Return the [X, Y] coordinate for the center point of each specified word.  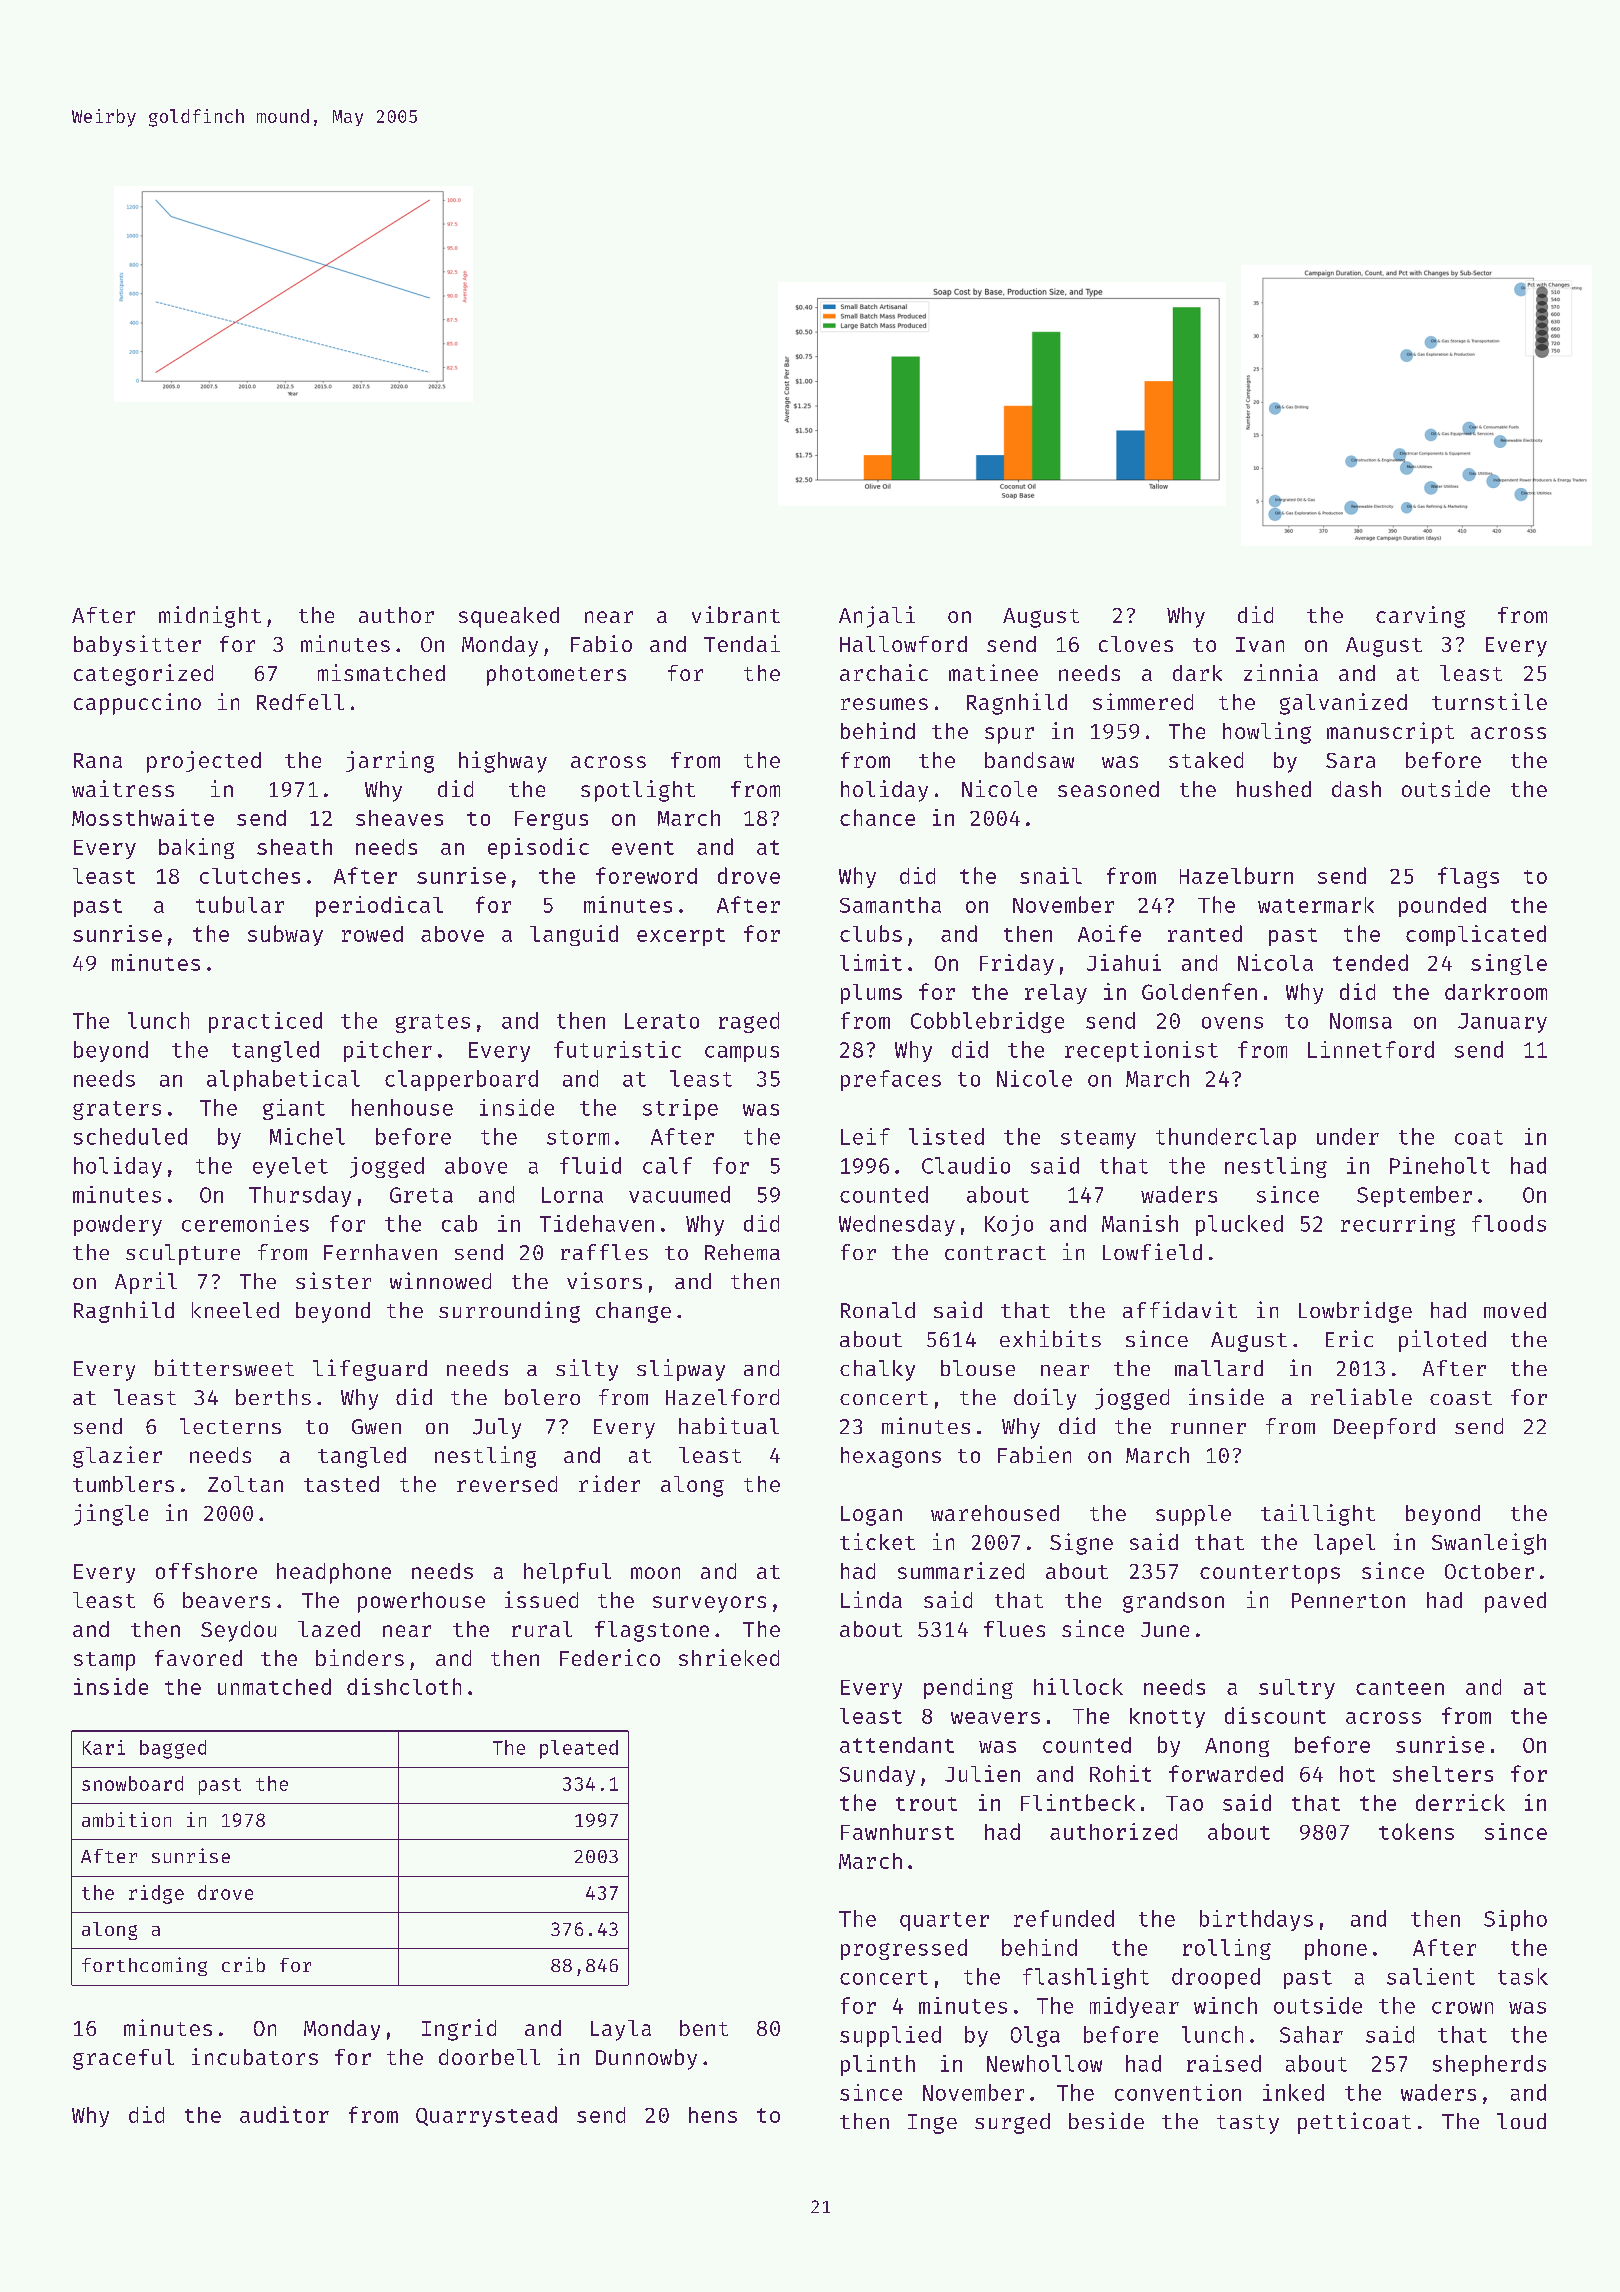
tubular [240, 904]
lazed [329, 1629]
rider [609, 1483]
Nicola [1275, 962]
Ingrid [459, 2030]
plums [871, 994]
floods [1509, 1223]
